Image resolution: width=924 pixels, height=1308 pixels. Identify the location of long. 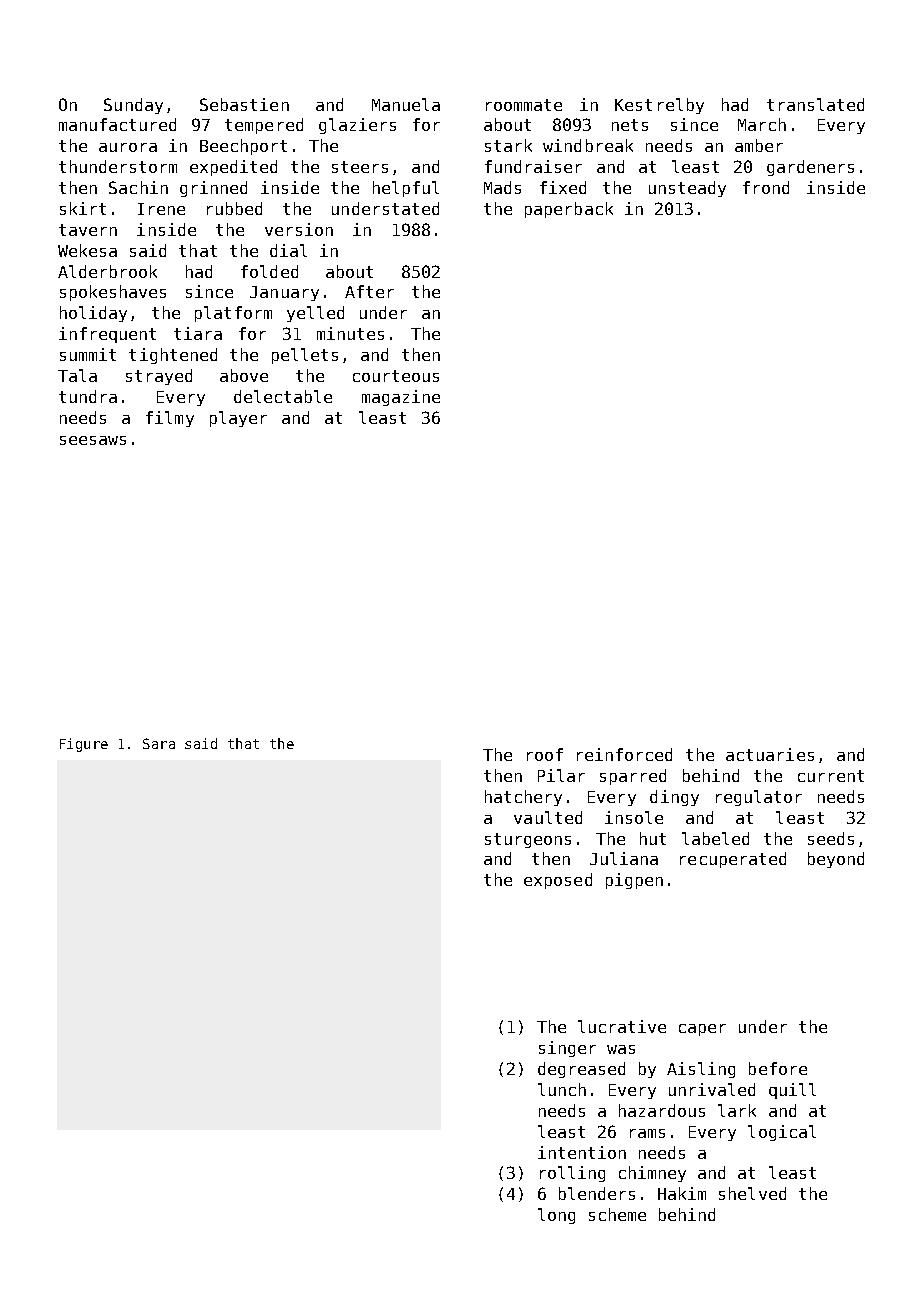
(556, 1216).
